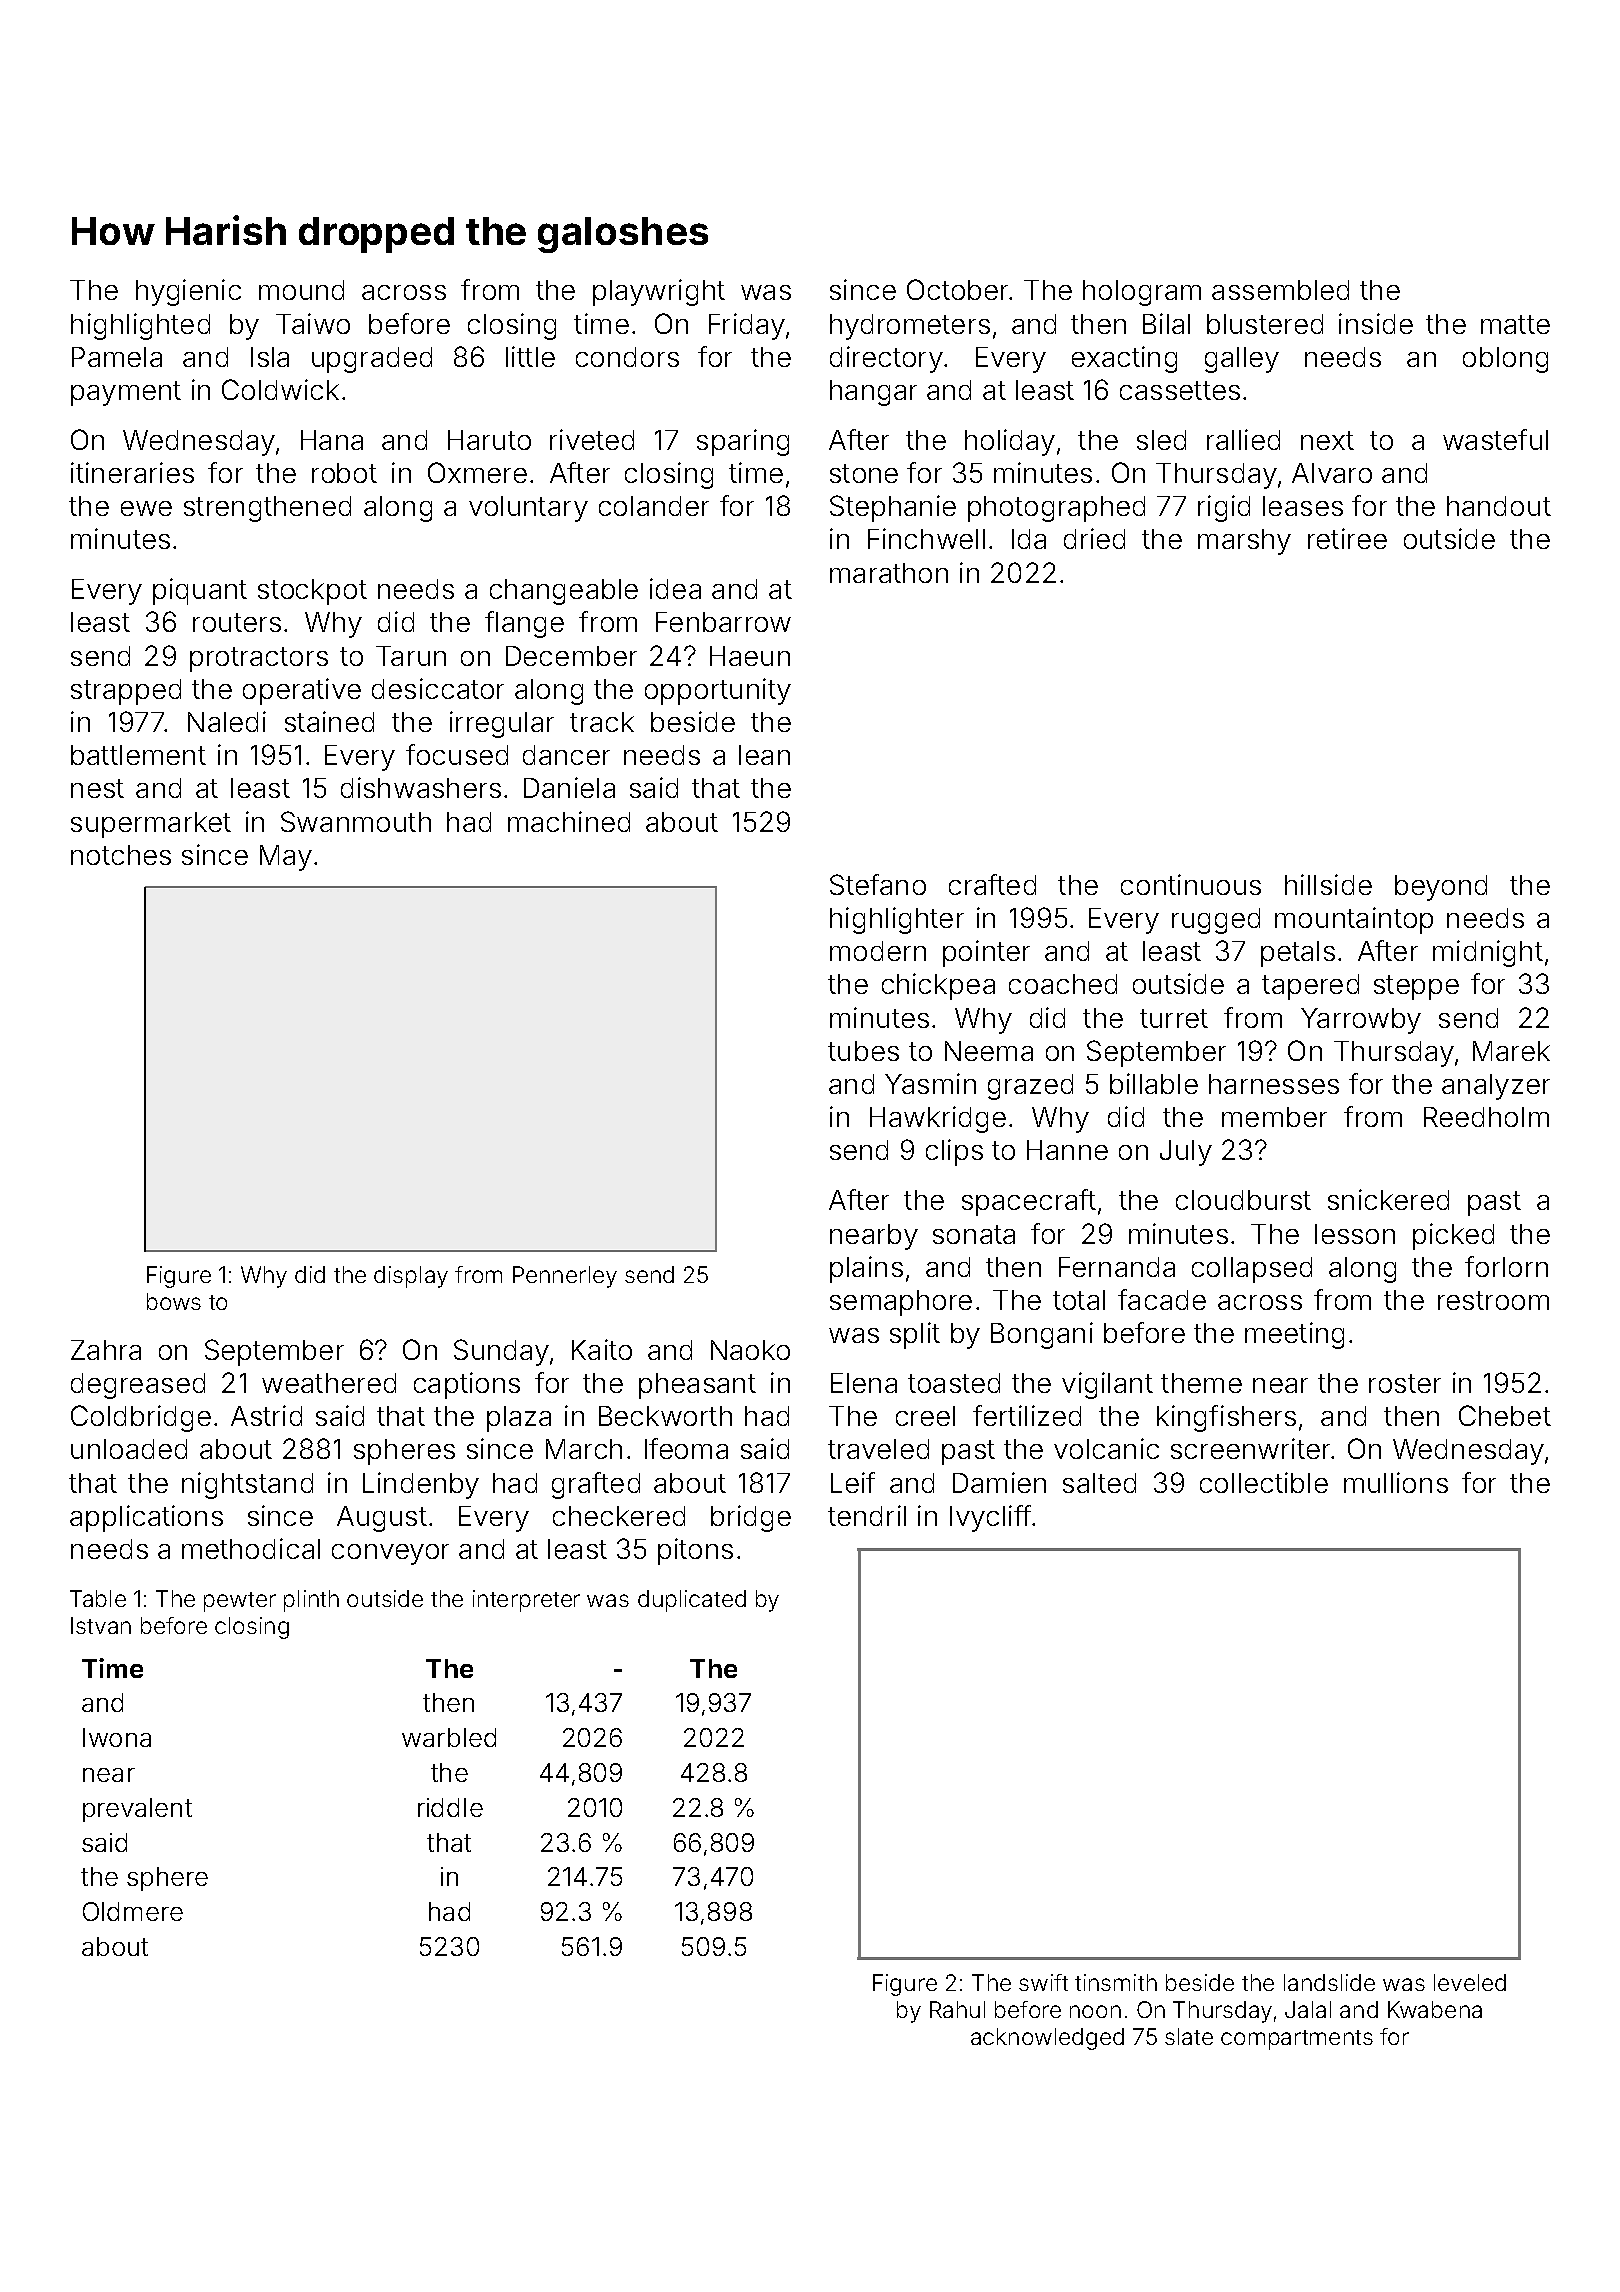 The height and width of the page is (2292, 1620). Describe the element at coordinates (411, 1277) in the page. I see `display` at that location.
